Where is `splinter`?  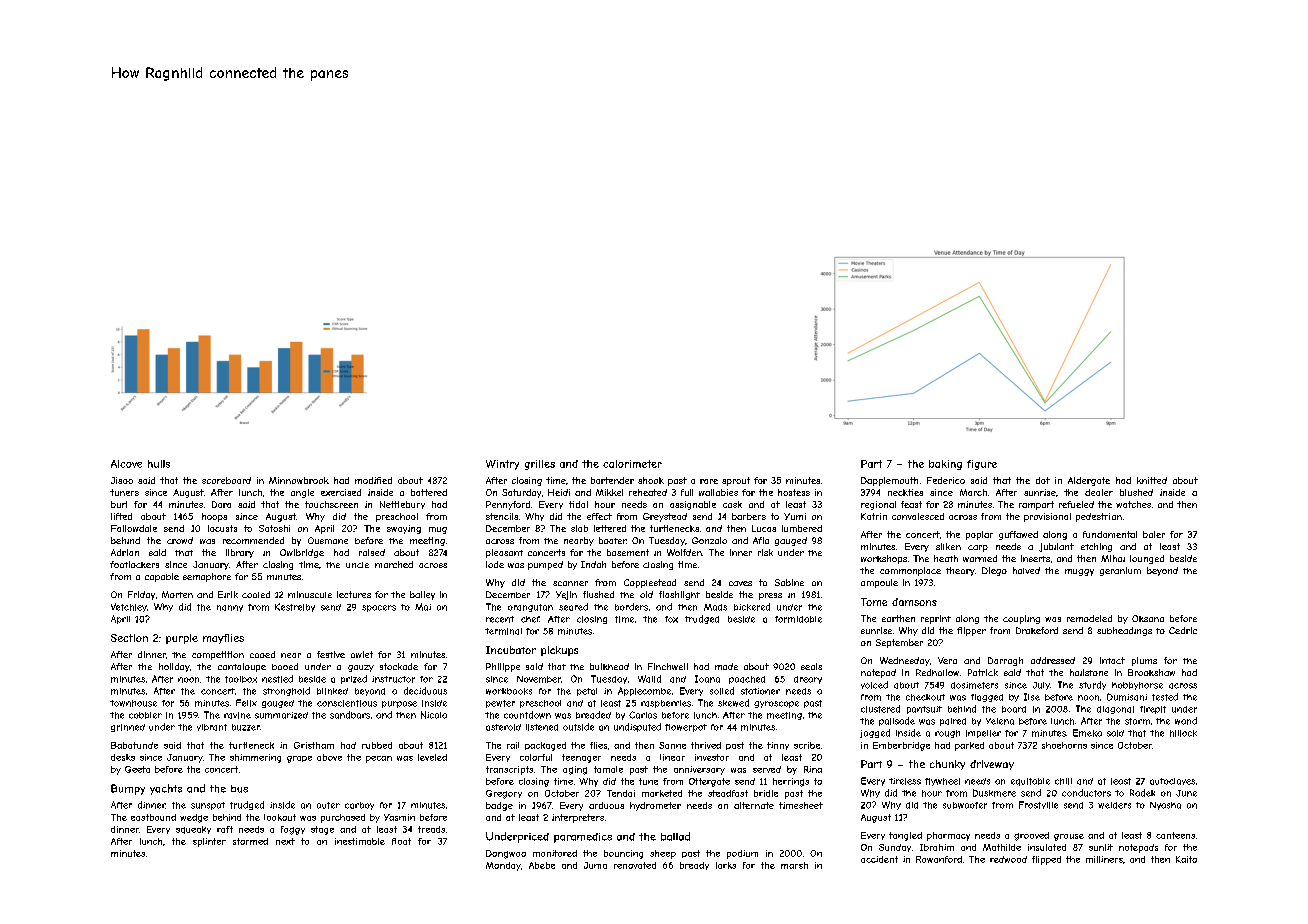
splinter is located at coordinates (209, 842).
